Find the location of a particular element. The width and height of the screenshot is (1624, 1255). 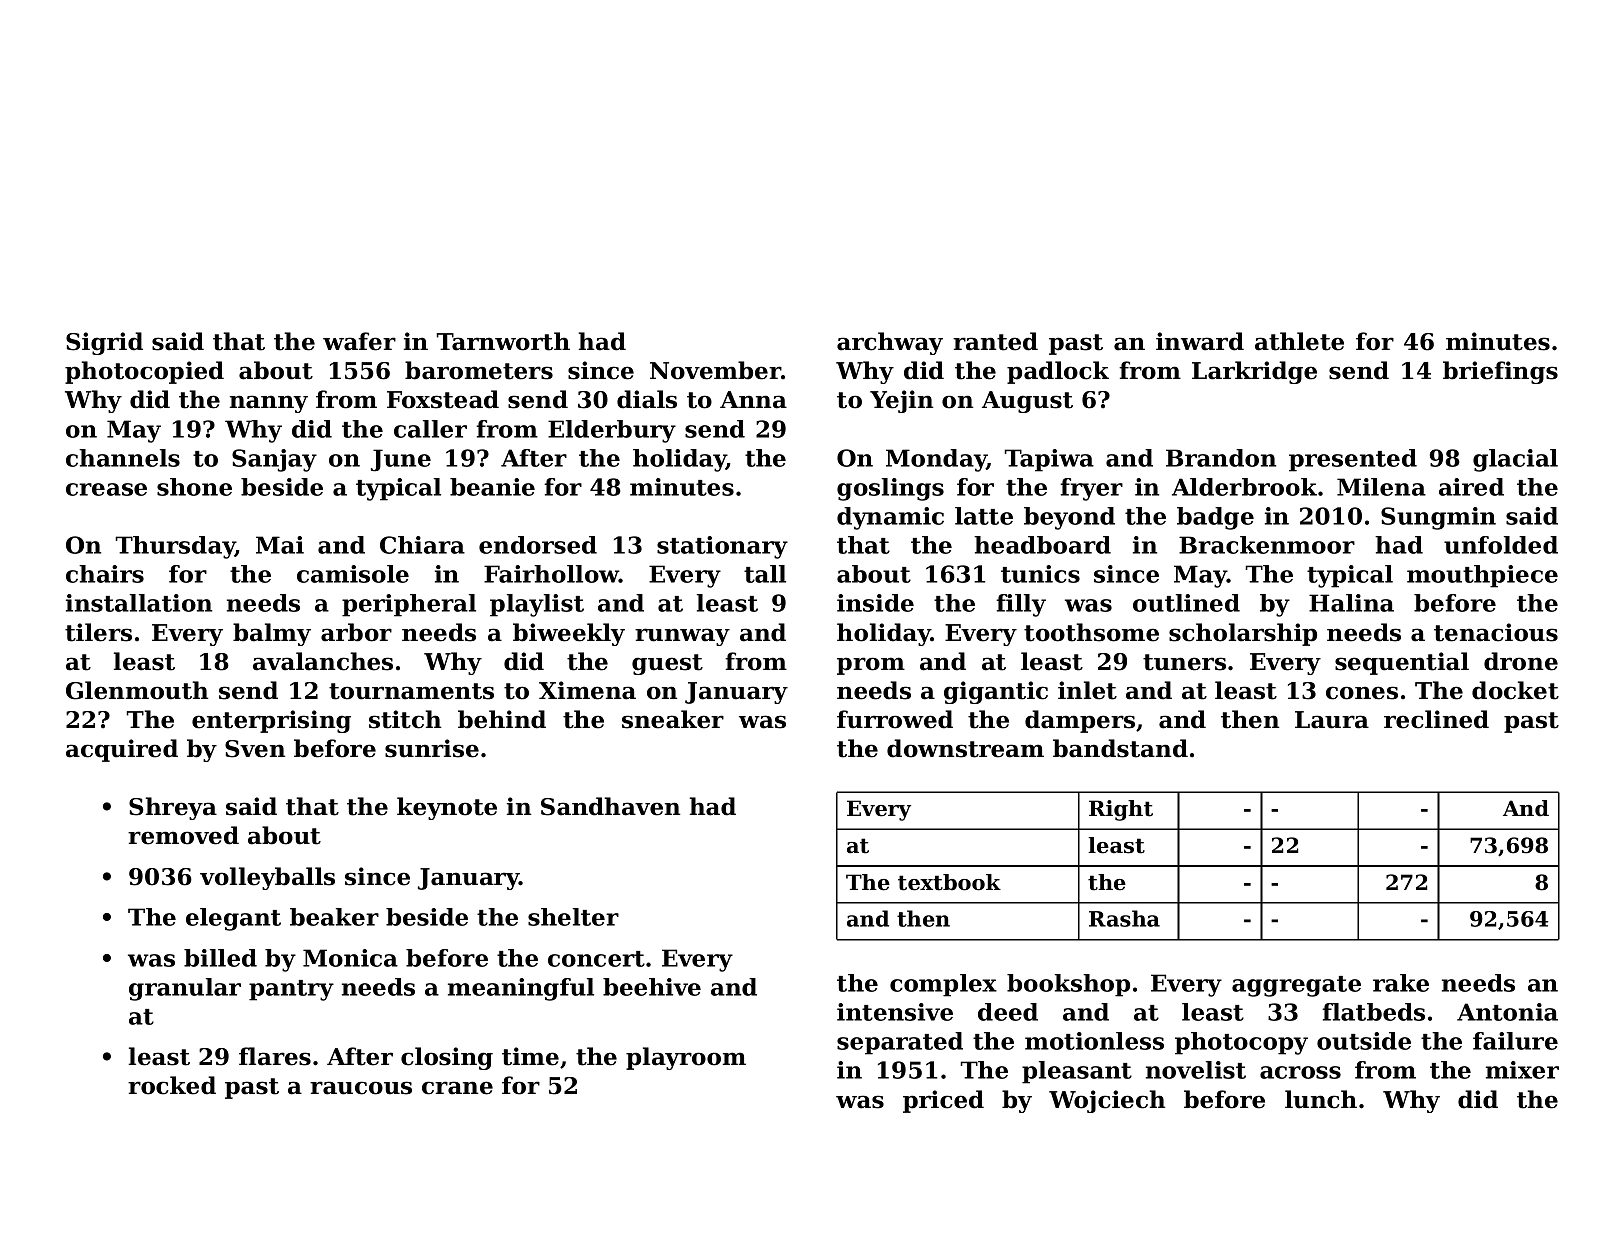

Sigrid is located at coordinates (104, 343).
